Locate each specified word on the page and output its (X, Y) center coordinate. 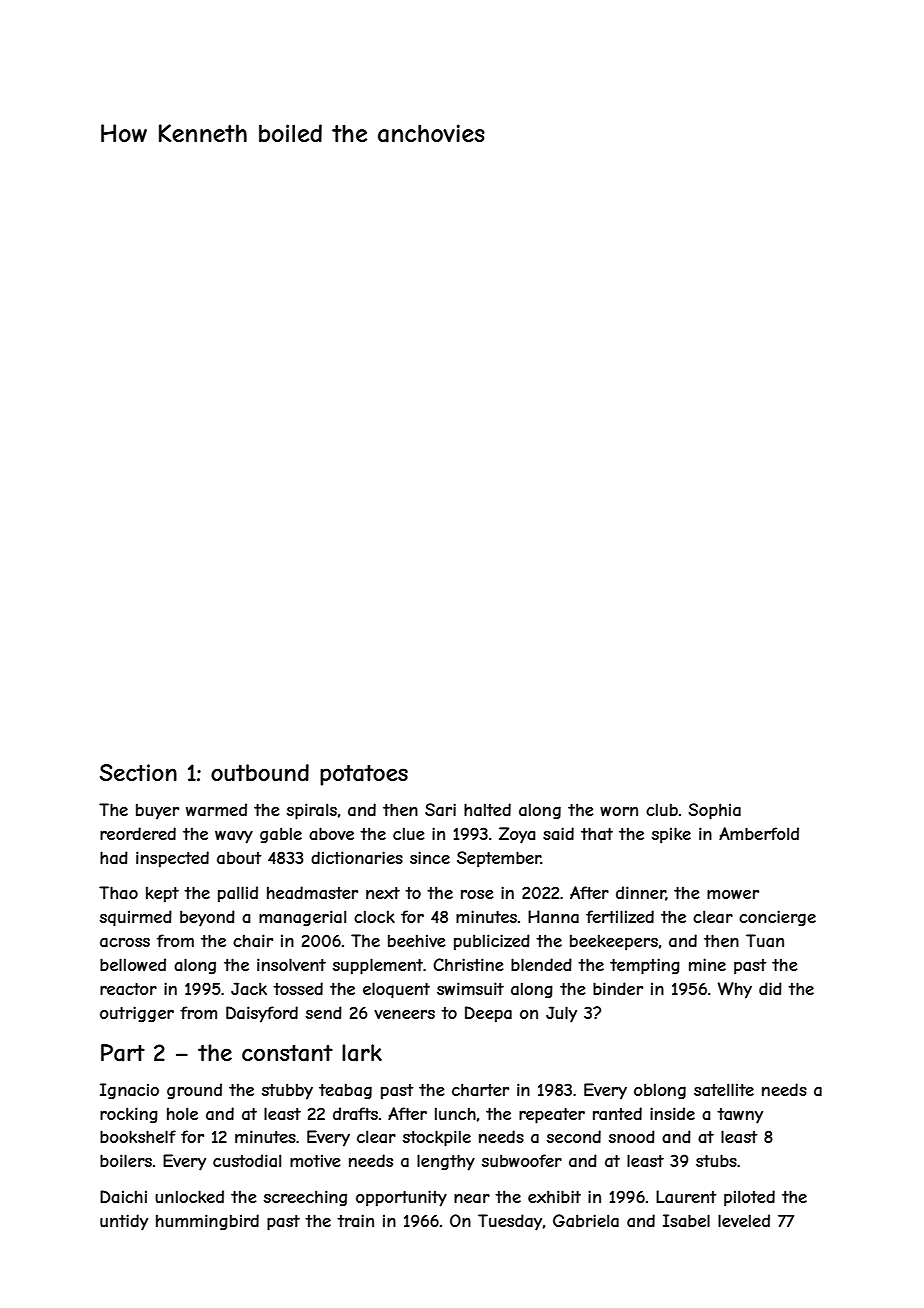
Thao (118, 892)
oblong (660, 1091)
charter (480, 1089)
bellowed (133, 964)
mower (733, 894)
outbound (260, 772)
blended (541, 964)
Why (735, 990)
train (355, 1220)
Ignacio (129, 1091)
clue (409, 833)
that (597, 833)
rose (477, 894)
